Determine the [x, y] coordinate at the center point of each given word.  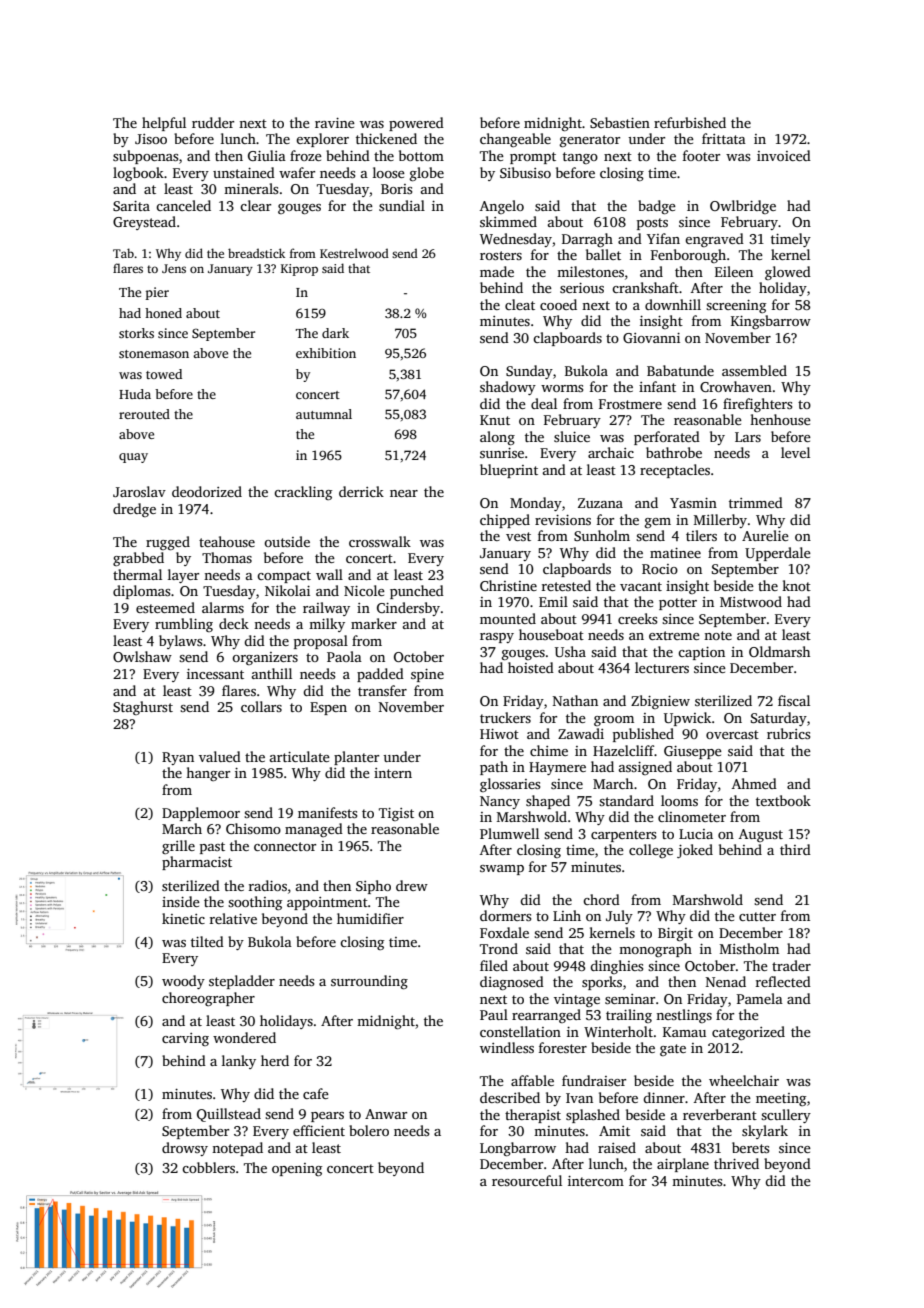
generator [590, 141]
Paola [344, 656]
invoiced [784, 155]
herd [275, 1060]
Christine [508, 585]
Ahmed [754, 783]
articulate [300, 756]
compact [284, 577]
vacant [641, 586]
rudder [213, 122]
